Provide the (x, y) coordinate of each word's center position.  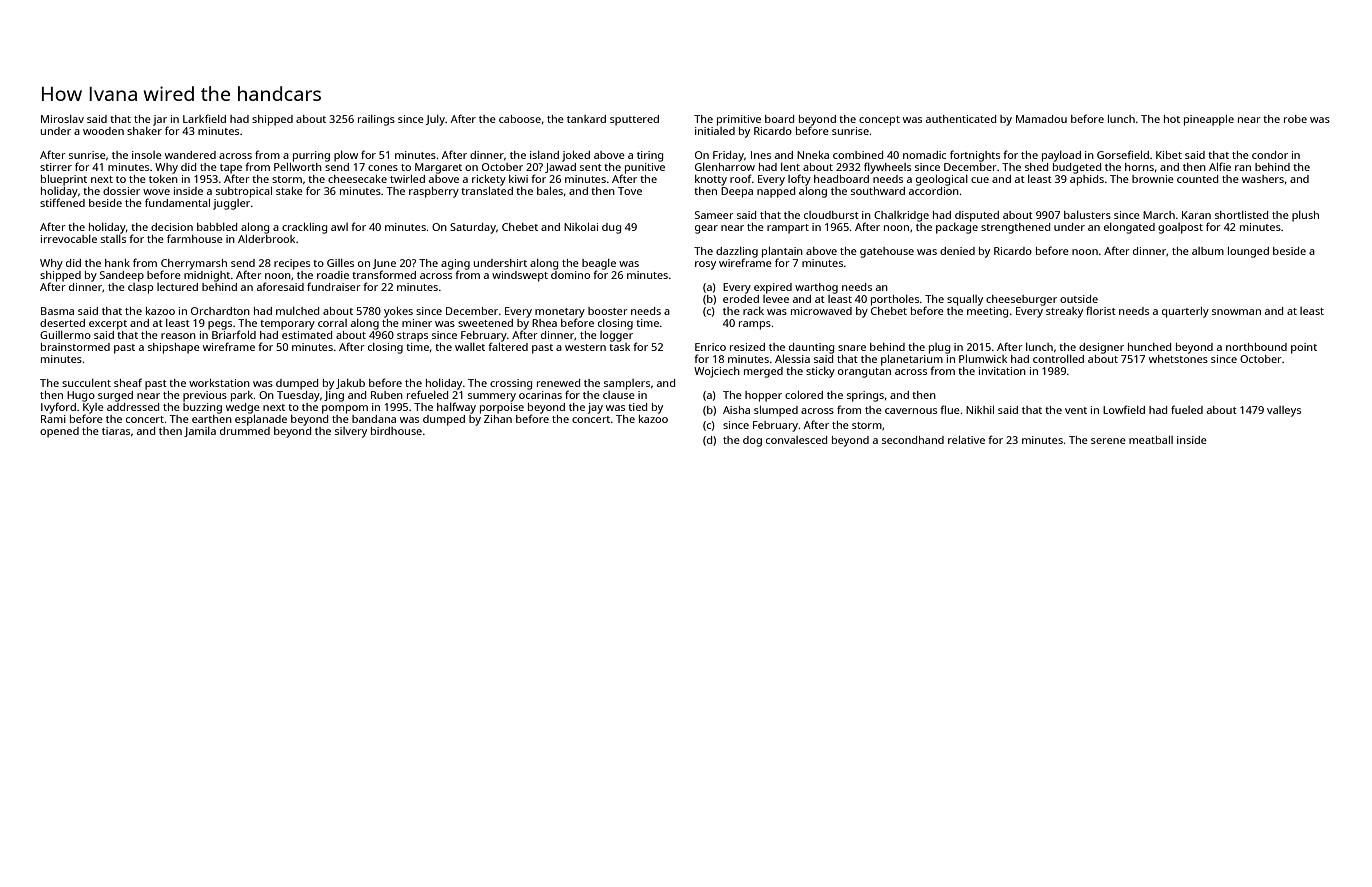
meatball (1151, 440)
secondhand (913, 440)
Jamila (200, 432)
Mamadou (1041, 119)
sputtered (634, 120)
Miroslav (62, 119)
